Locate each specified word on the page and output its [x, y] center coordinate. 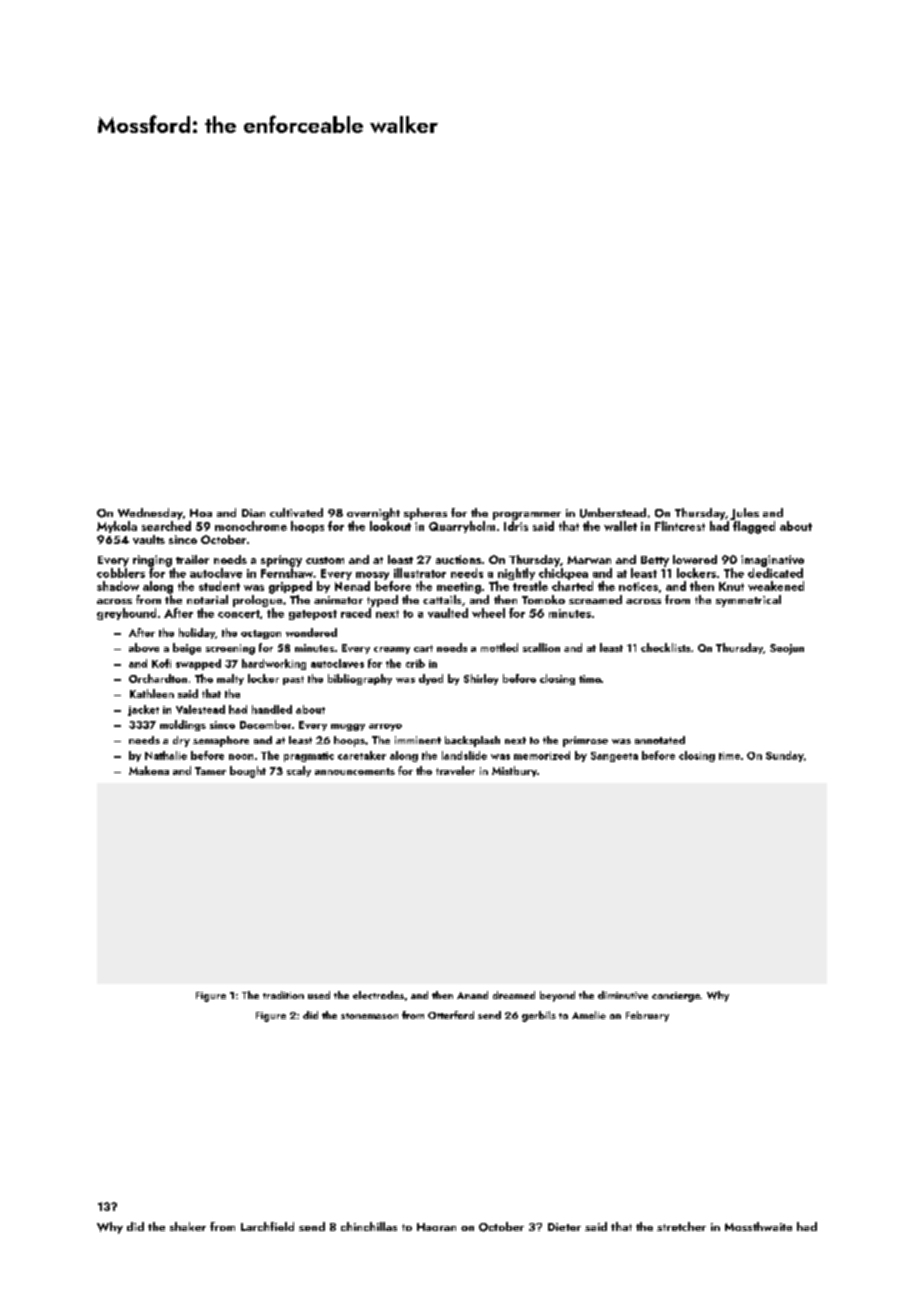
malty [230, 679]
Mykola [117, 527]
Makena [149, 770]
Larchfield [267, 1226]
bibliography [360, 679]
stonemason [369, 1016]
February [647, 1016]
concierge [676, 997]
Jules [744, 514]
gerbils [539, 1016]
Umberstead [613, 513]
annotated [660, 740]
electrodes [378, 995]
